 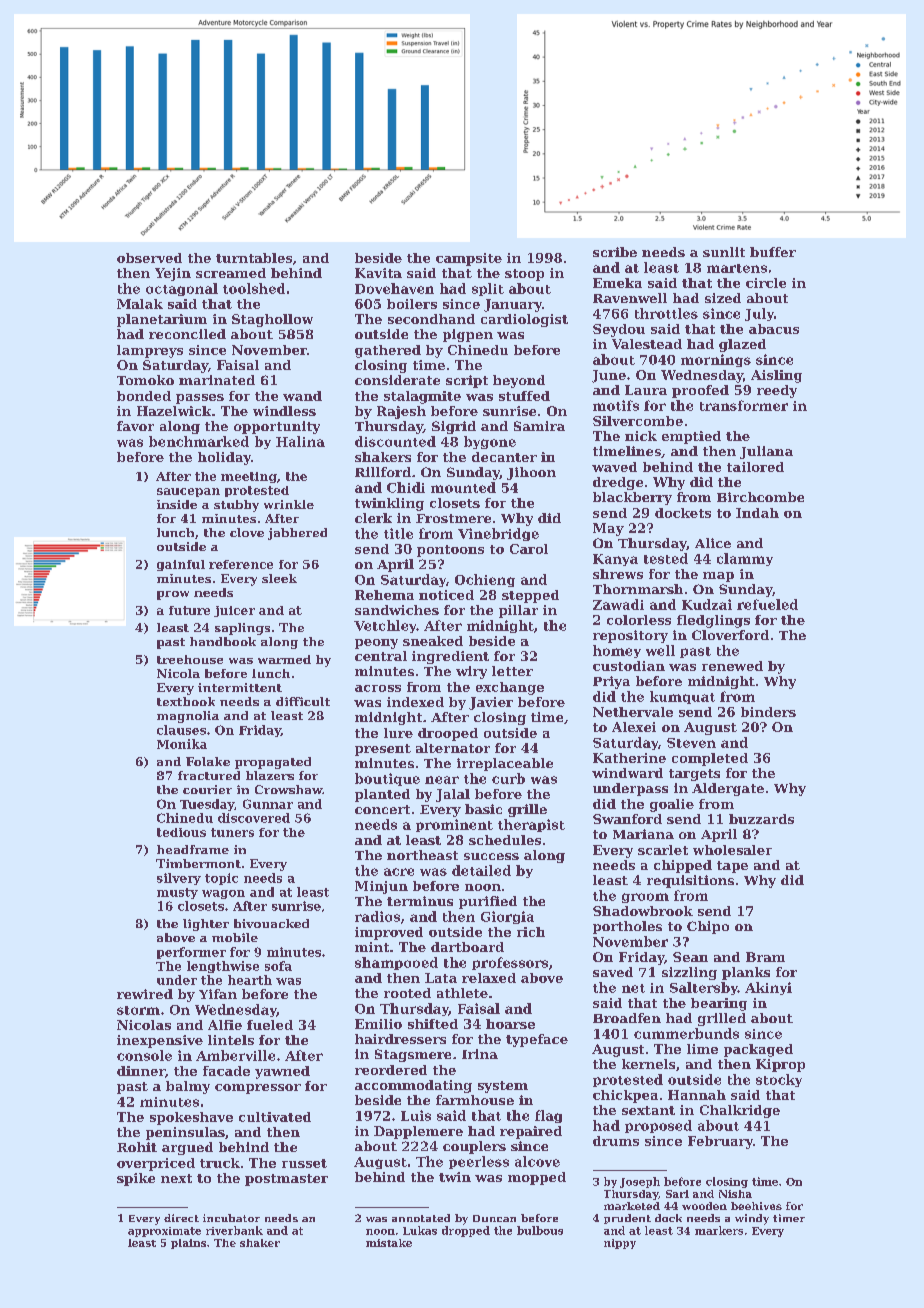 I want to click on acre, so click(x=399, y=872).
